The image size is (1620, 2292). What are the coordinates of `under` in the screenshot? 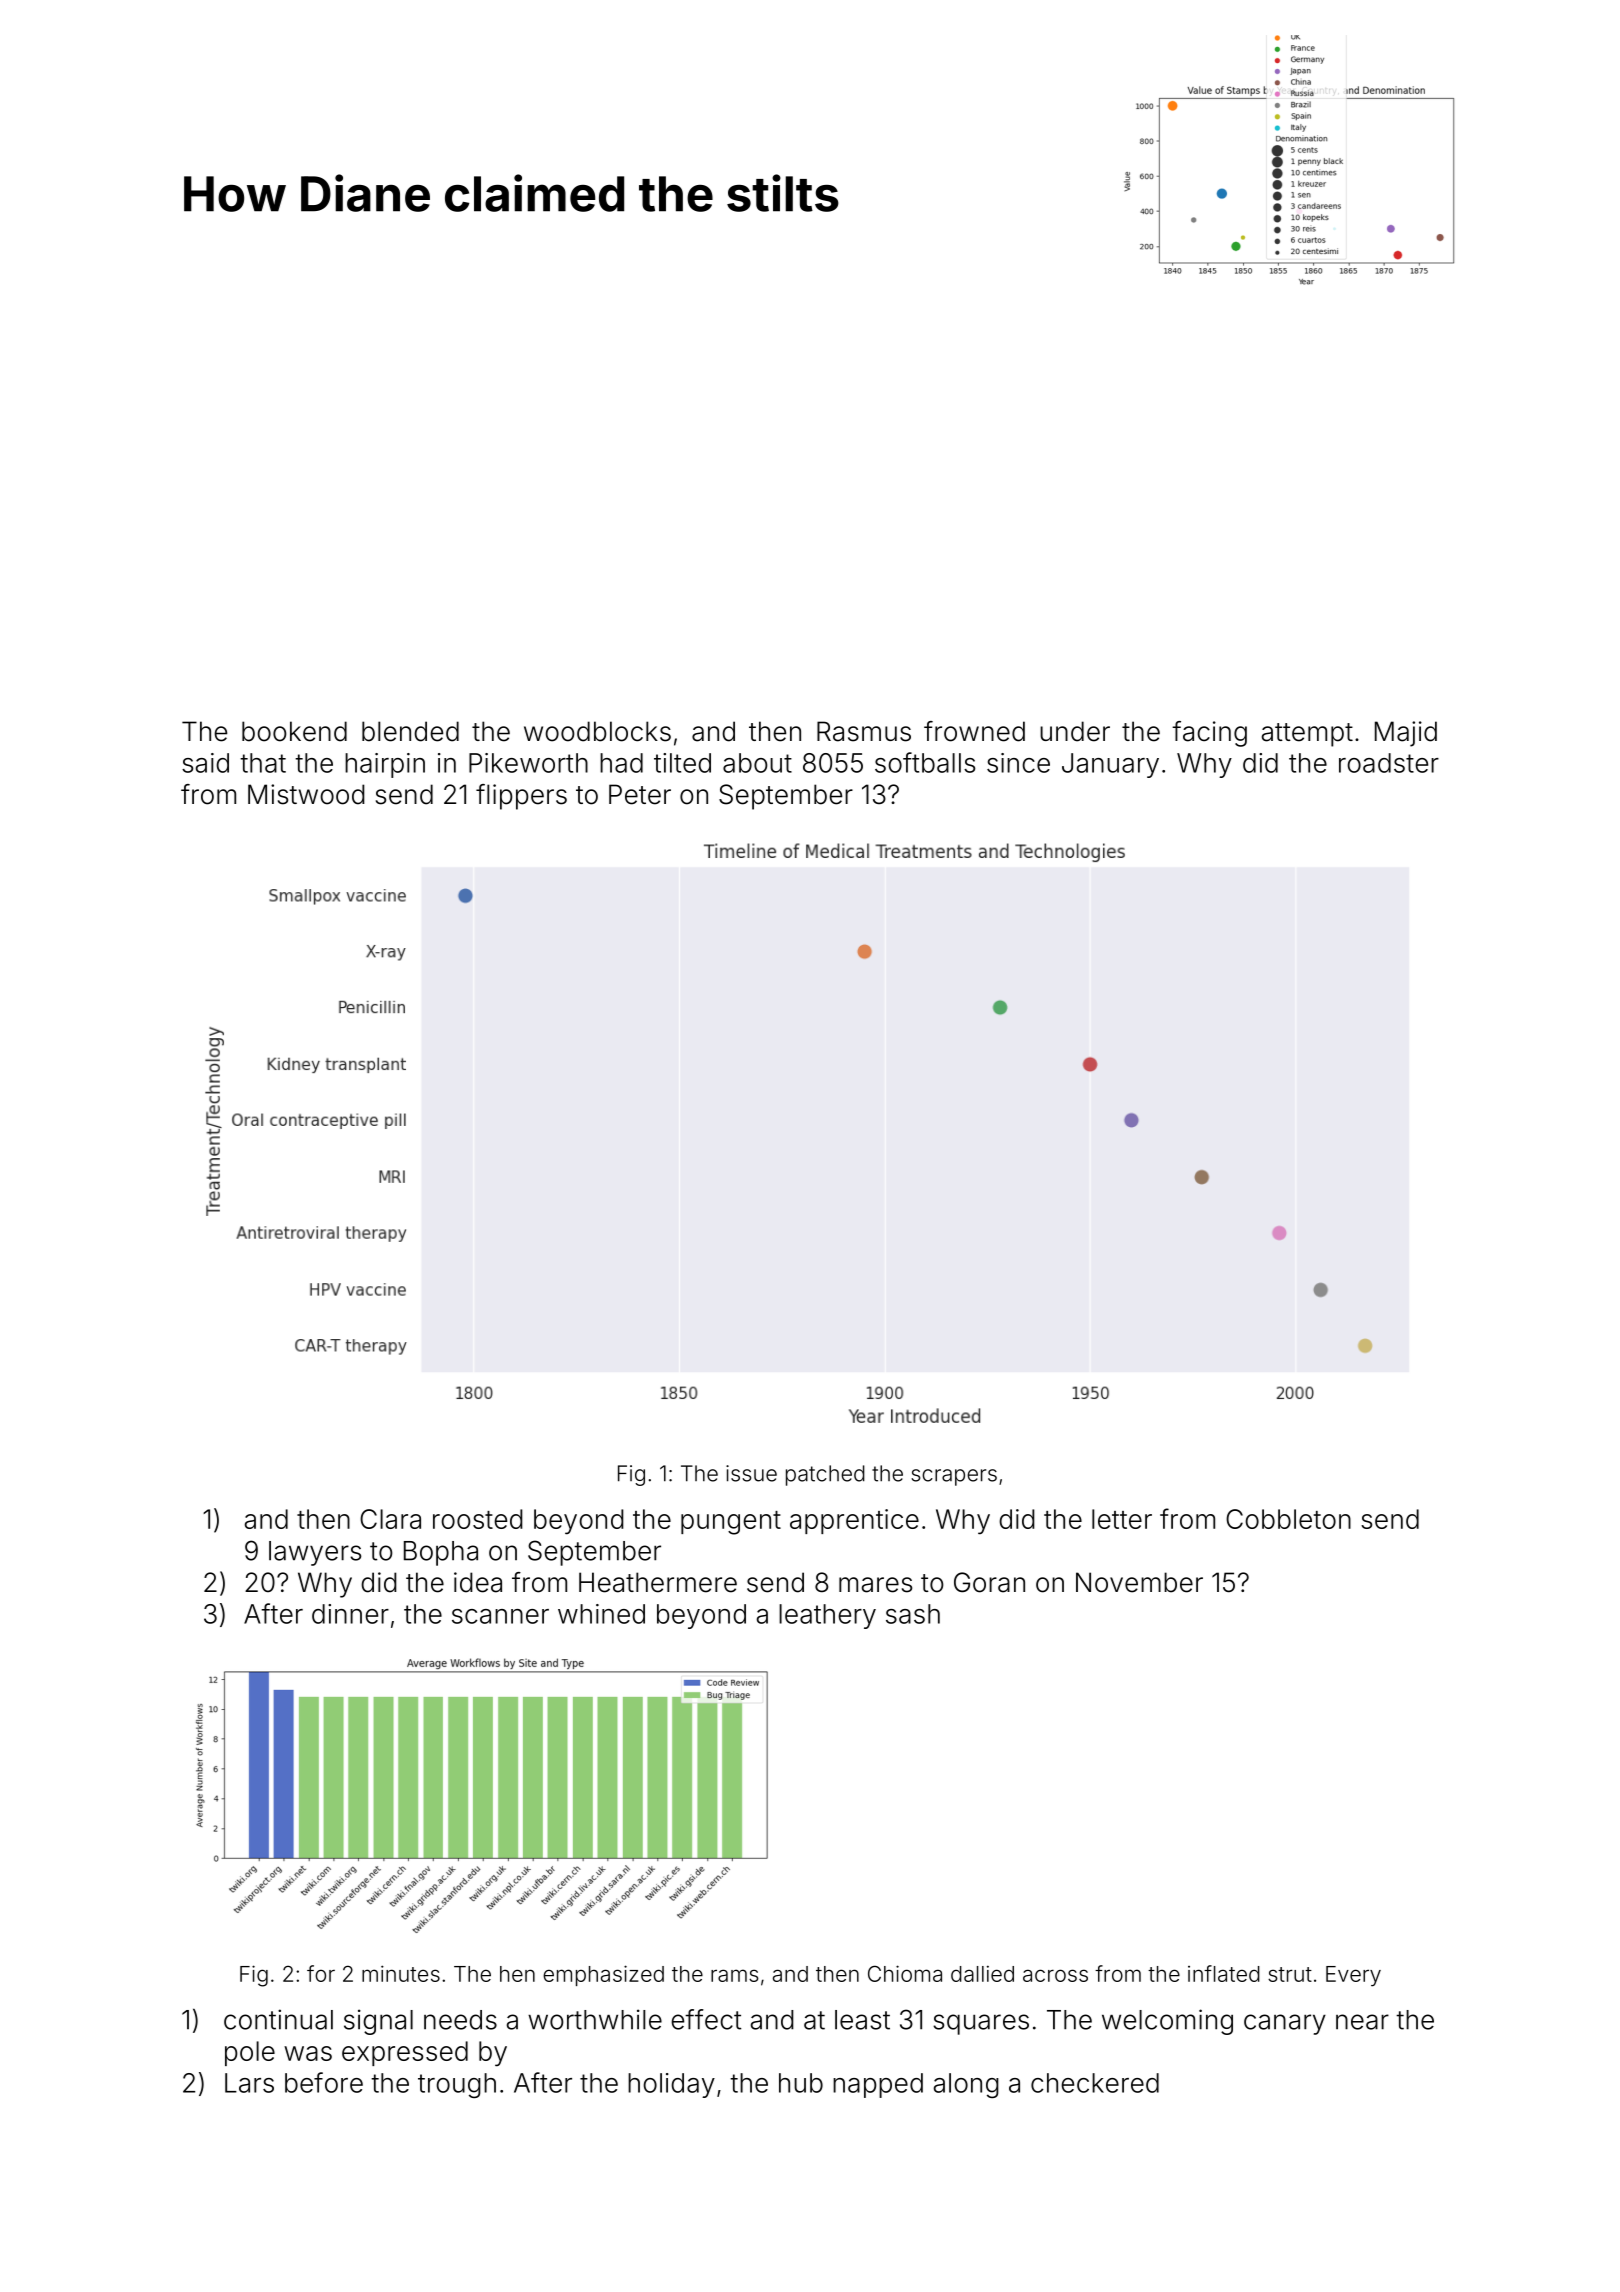 It's located at (1075, 731).
